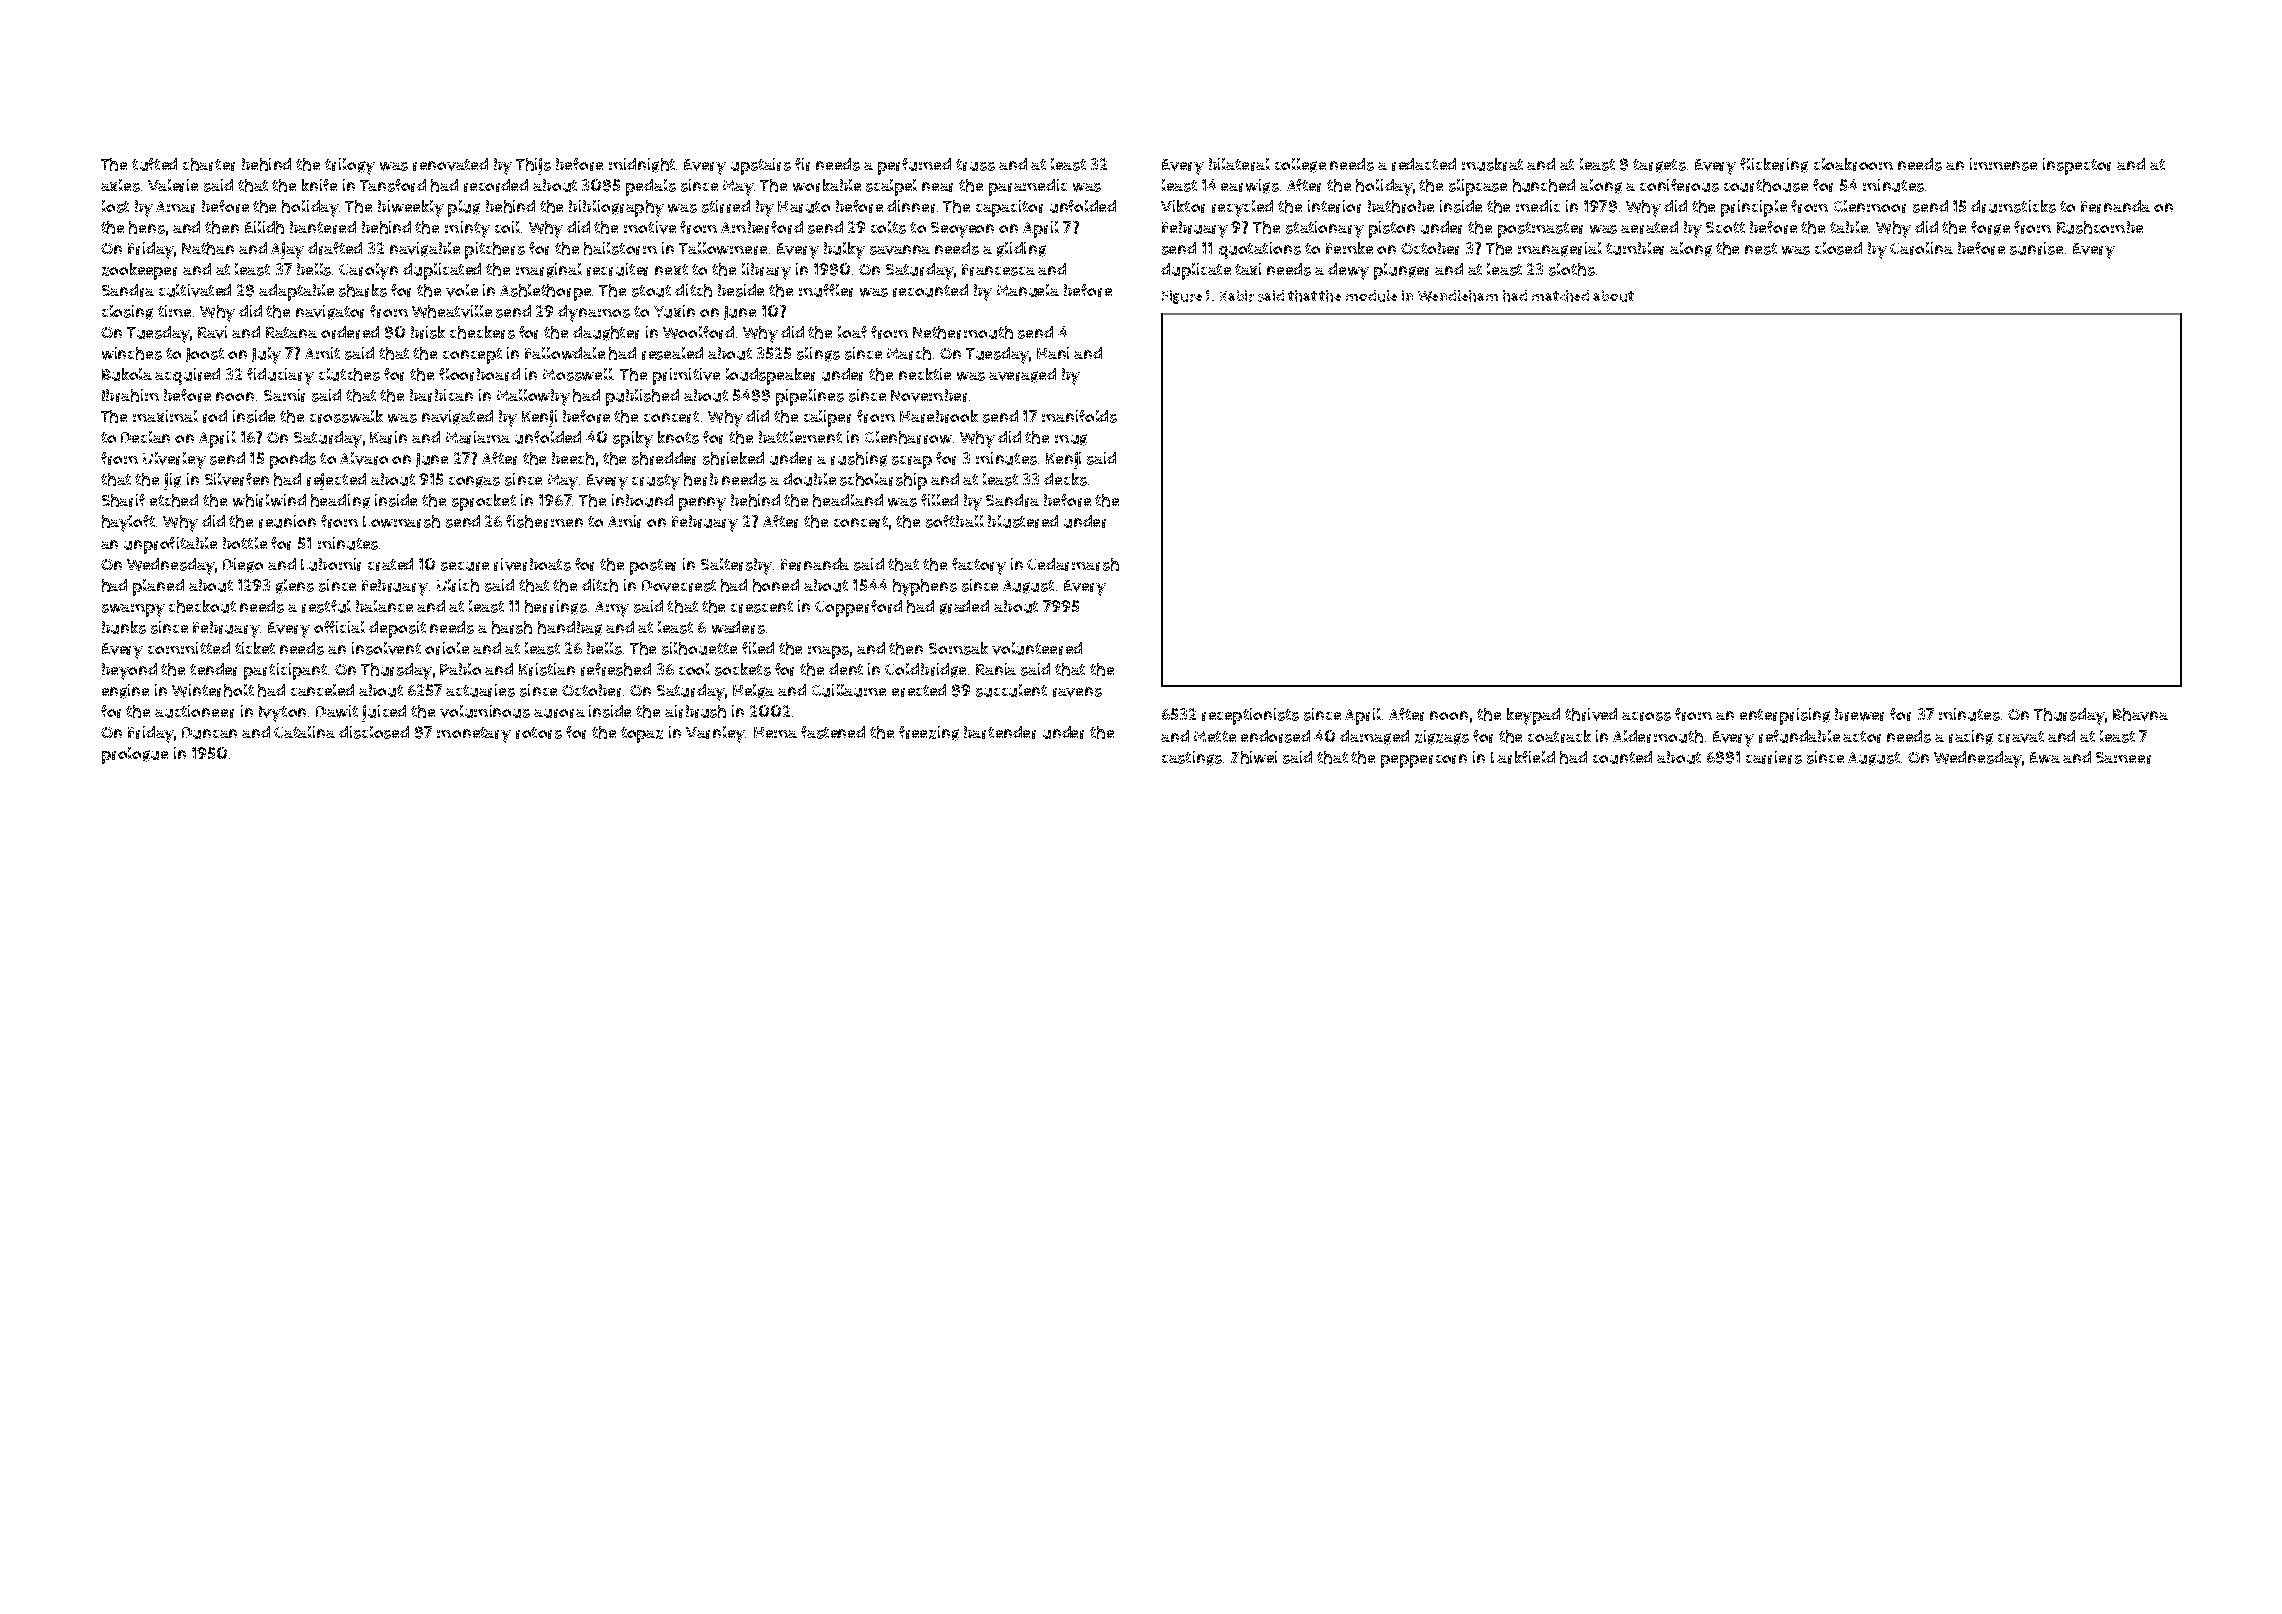 Image resolution: width=2282 pixels, height=1614 pixels. I want to click on Cedarmarsh, so click(1073, 564).
